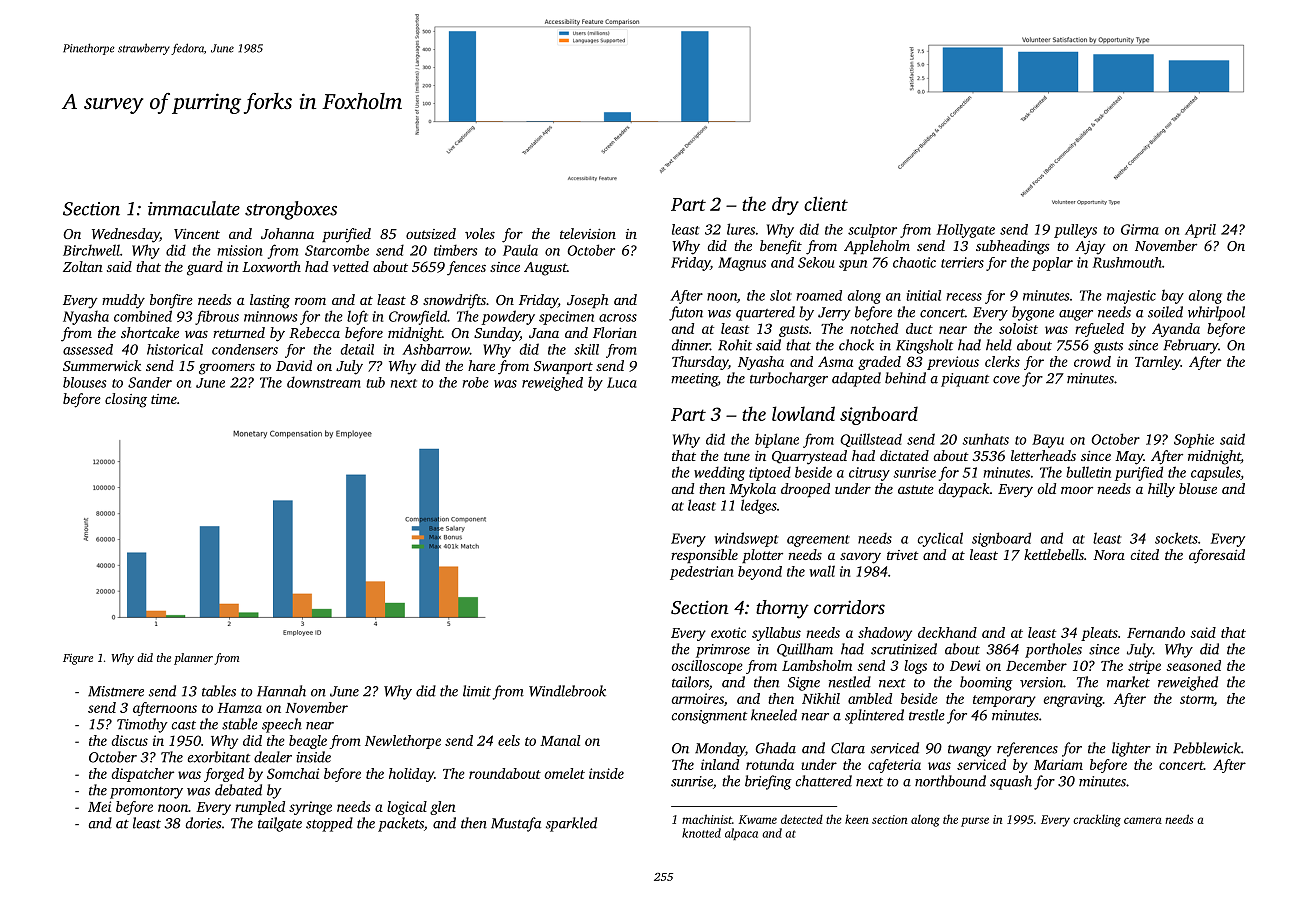 This image has width=1308, height=924. What do you see at coordinates (193, 659) in the image?
I see `planner` at bounding box center [193, 659].
